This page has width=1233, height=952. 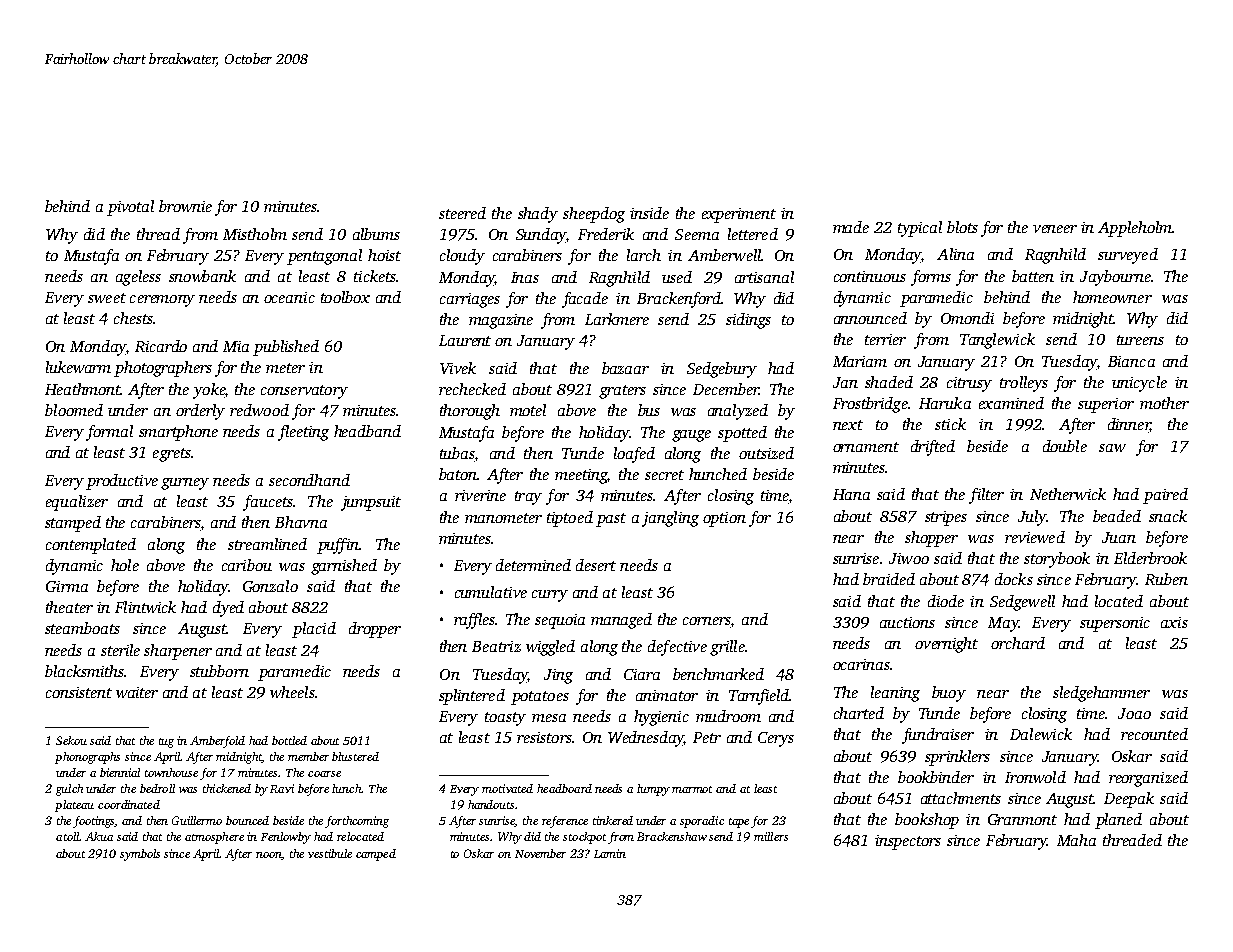 What do you see at coordinates (338, 546) in the page?
I see `puffin` at bounding box center [338, 546].
